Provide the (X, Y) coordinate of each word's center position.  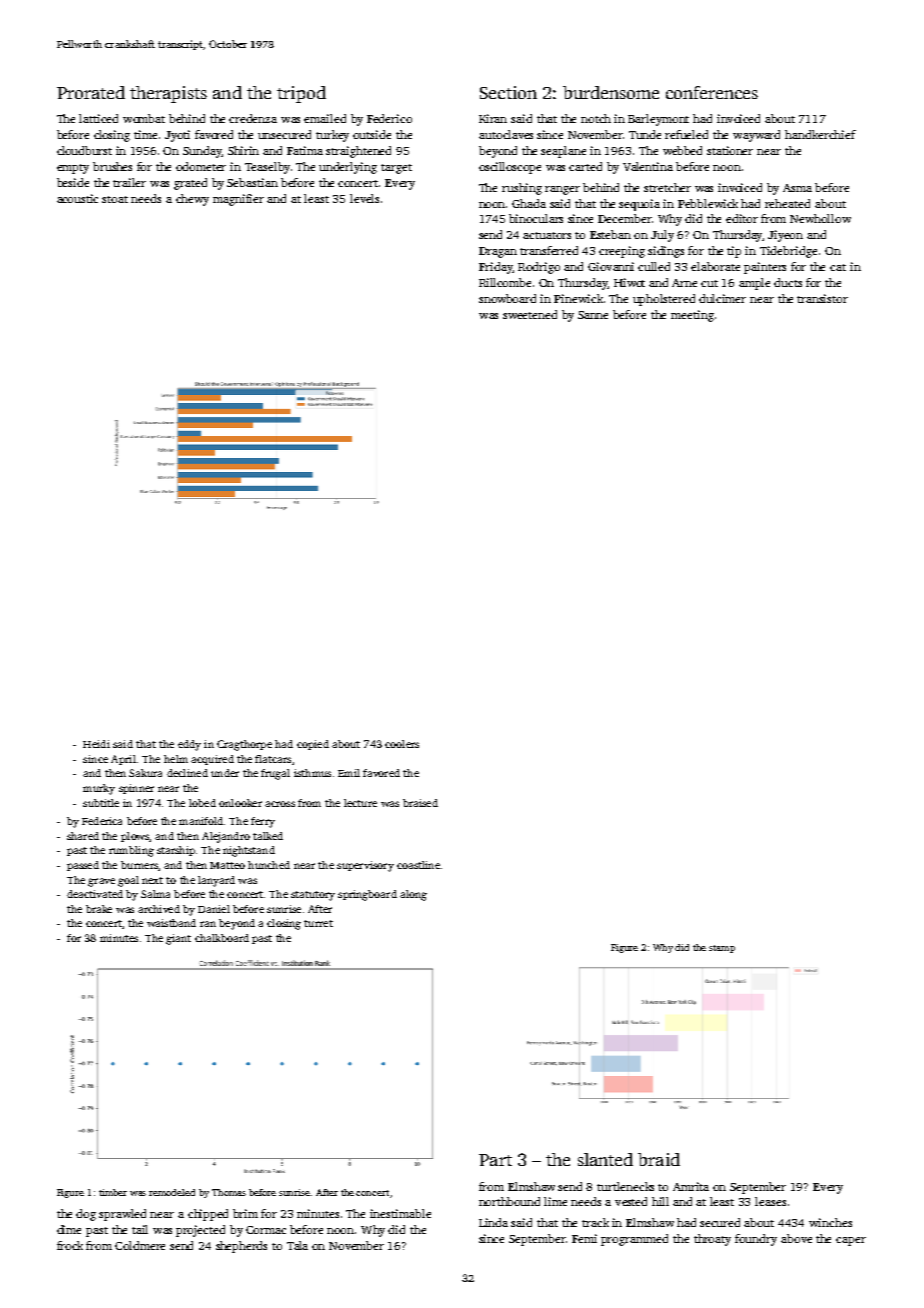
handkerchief (820, 134)
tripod (301, 94)
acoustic (77, 198)
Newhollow (820, 218)
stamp (722, 949)
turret (318, 923)
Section (508, 92)
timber (113, 1192)
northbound (509, 1201)
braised (420, 803)
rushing (522, 189)
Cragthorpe (244, 745)
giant (178, 939)
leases (770, 1201)
